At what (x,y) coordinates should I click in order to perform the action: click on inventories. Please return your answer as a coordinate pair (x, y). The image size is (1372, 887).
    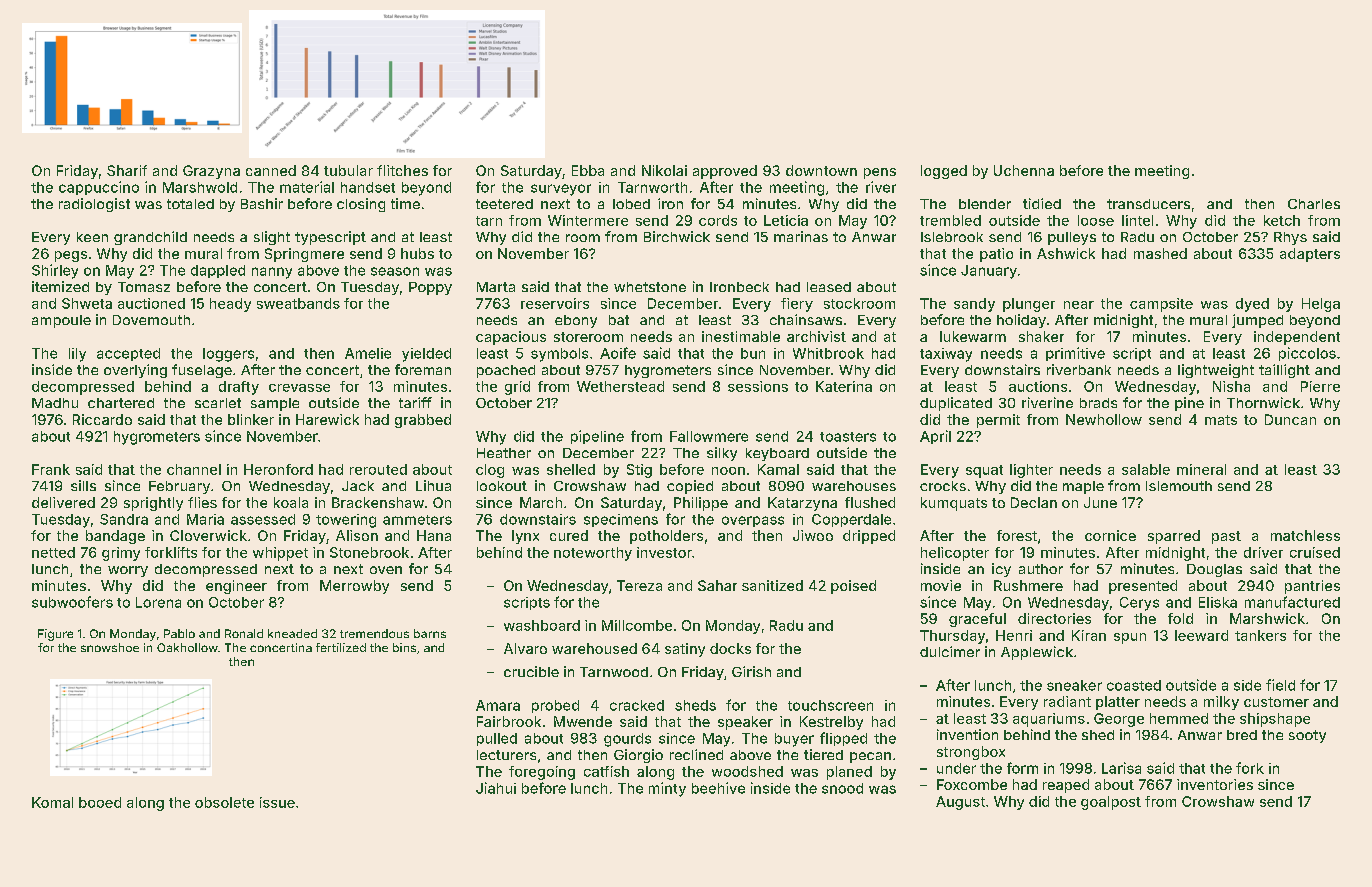
    Looking at the image, I should click on (1215, 784).
